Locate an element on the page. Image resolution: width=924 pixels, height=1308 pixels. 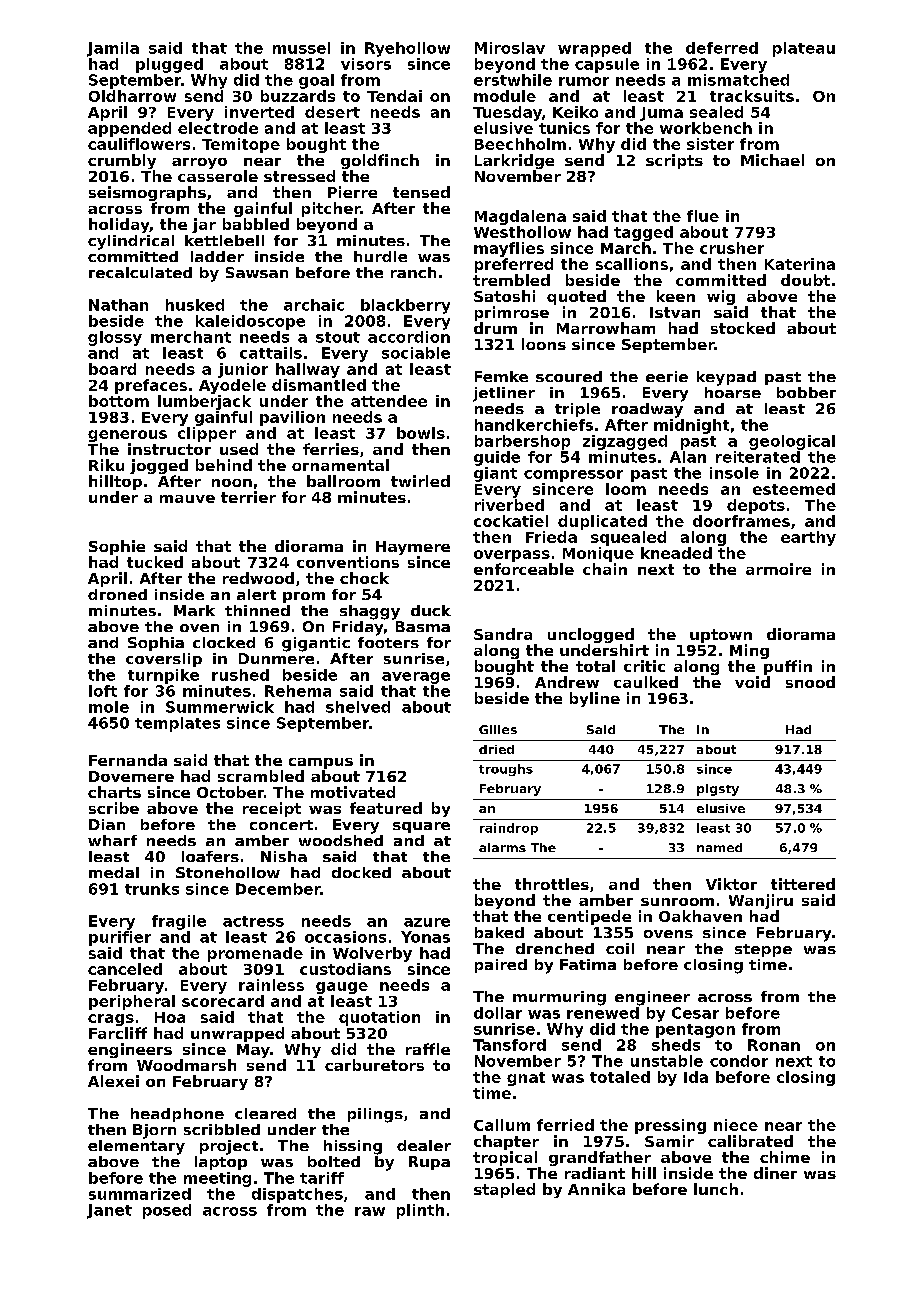
visors is located at coordinates (366, 64).
